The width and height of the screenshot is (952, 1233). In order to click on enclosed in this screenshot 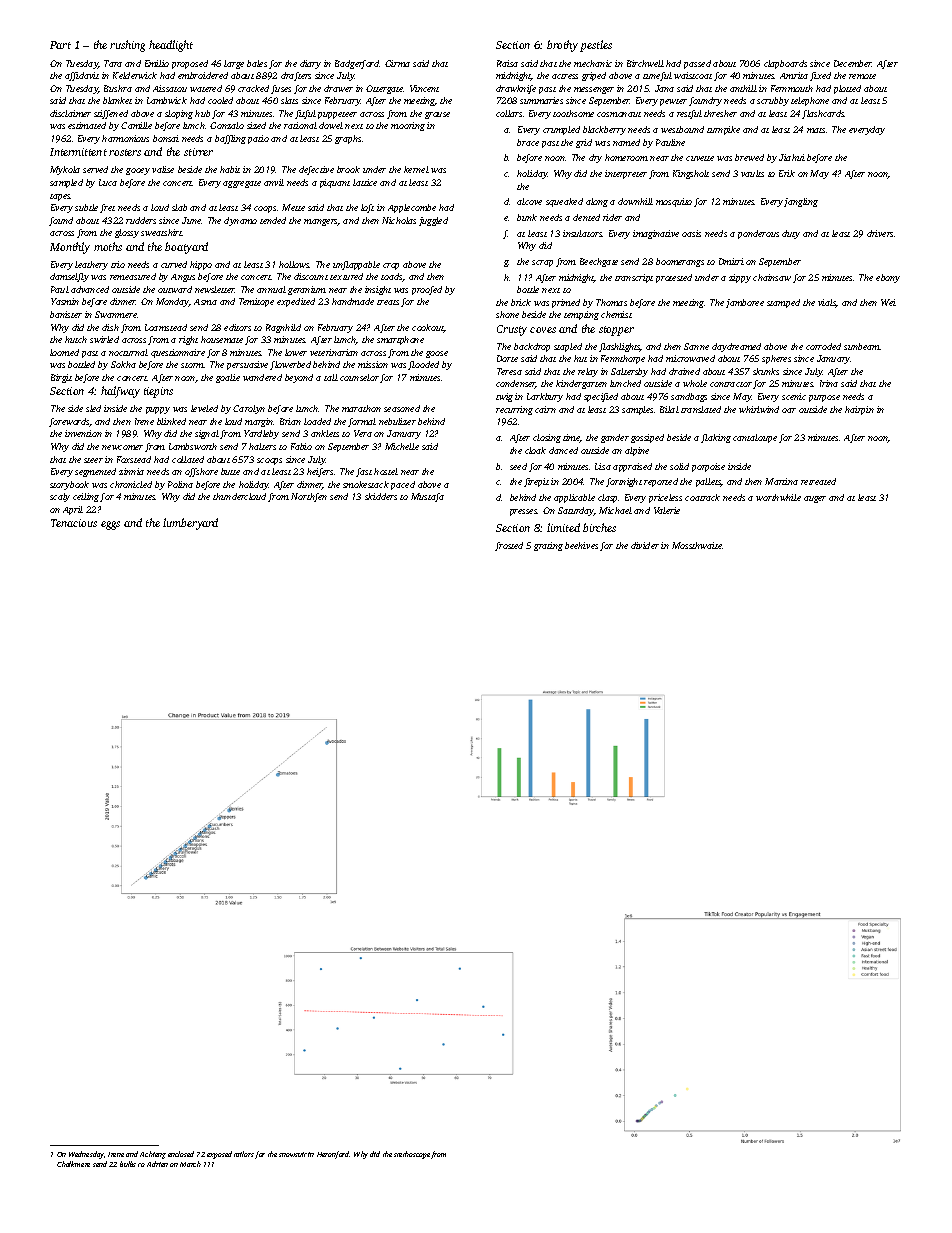, I will do `click(181, 1154)`.
